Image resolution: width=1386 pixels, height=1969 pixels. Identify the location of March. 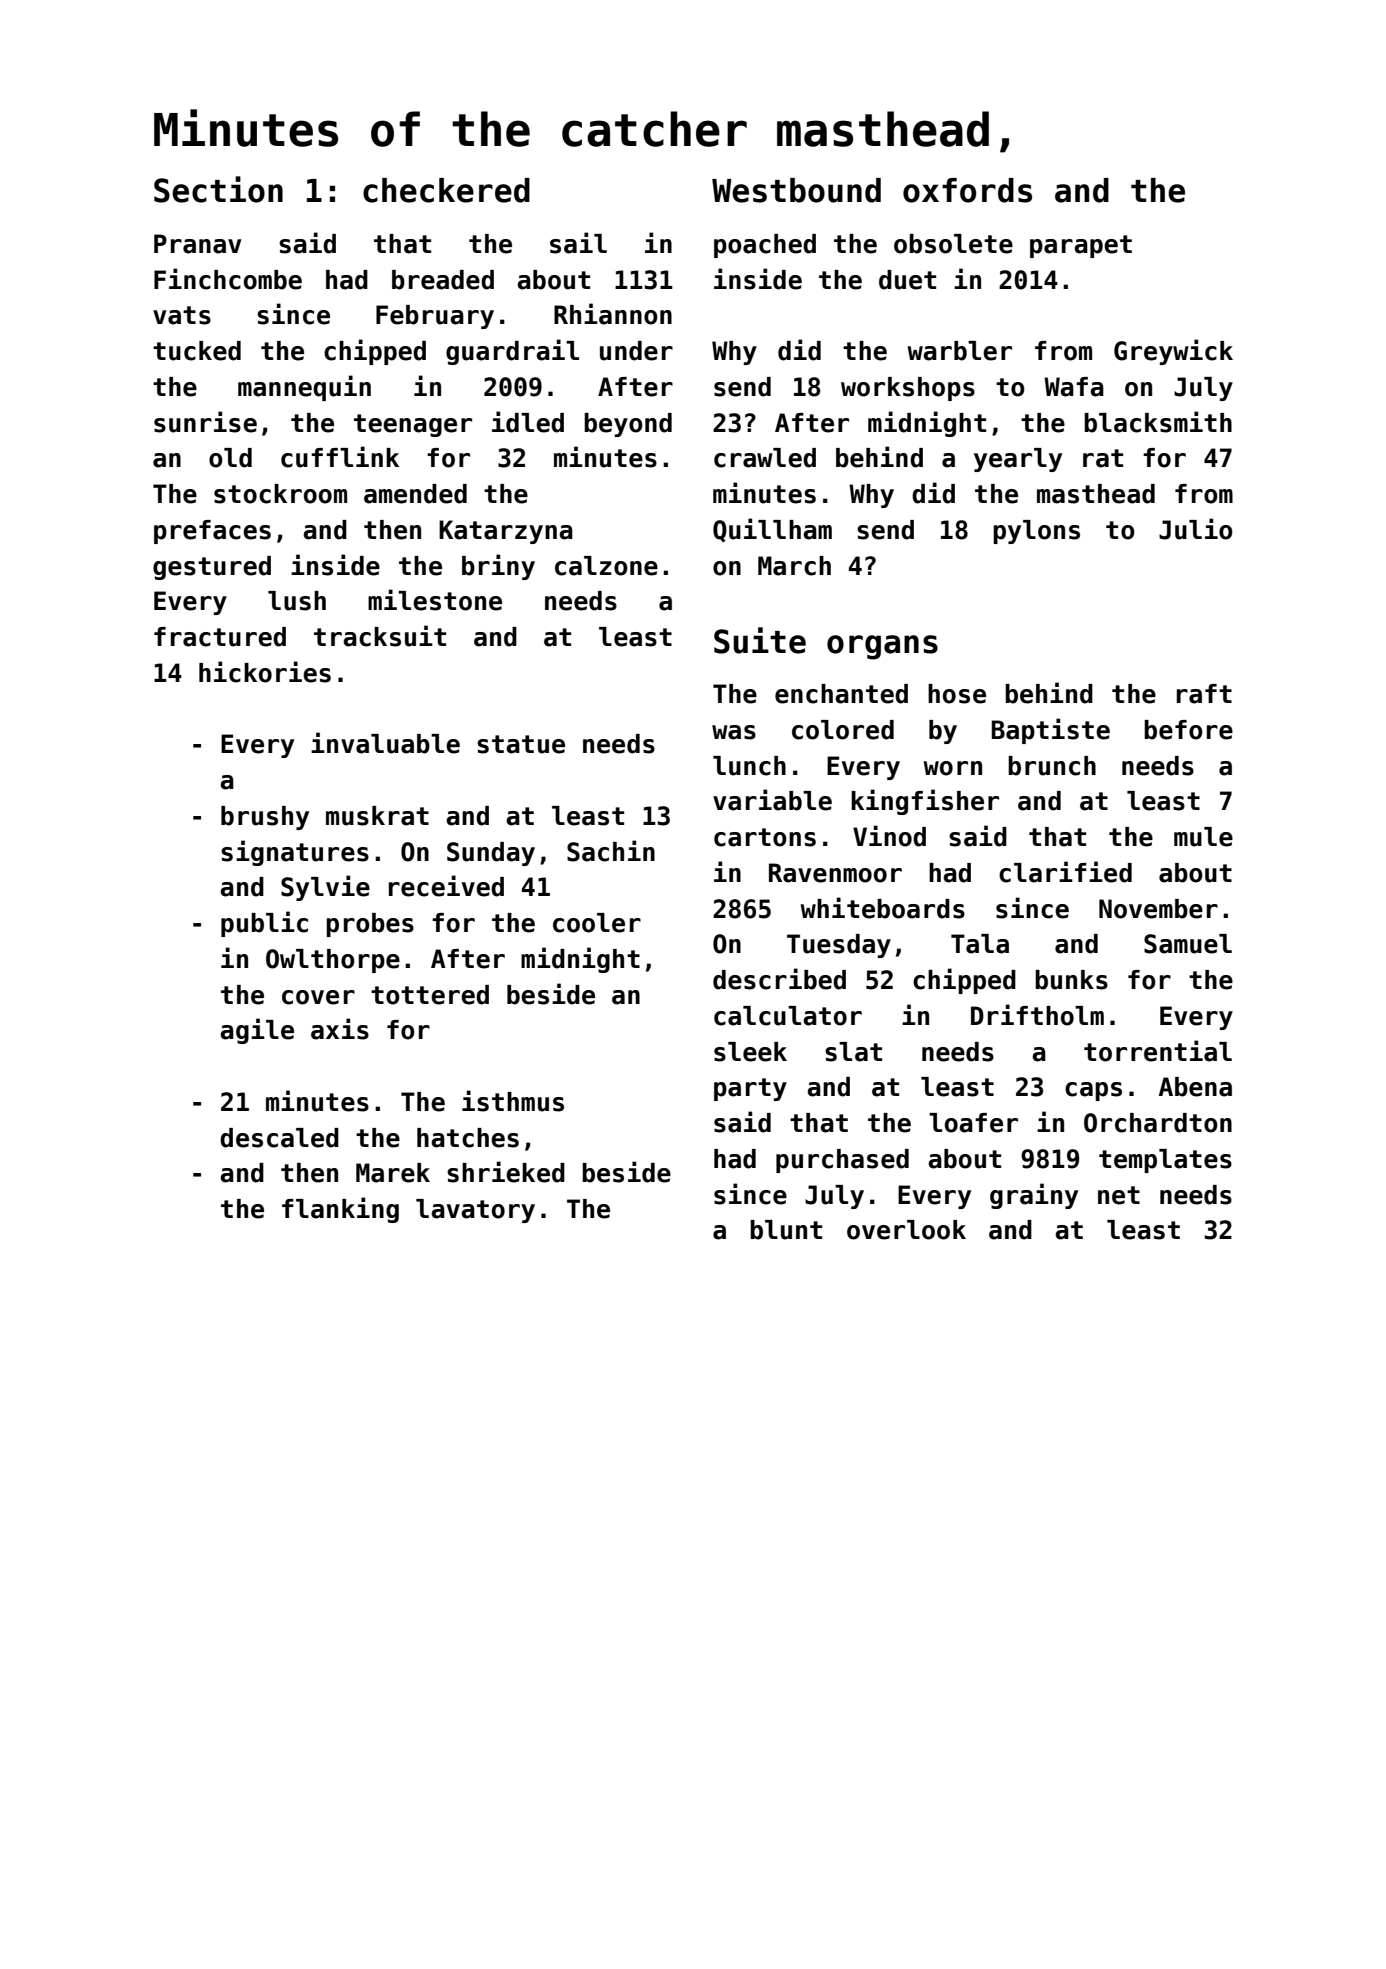
(794, 566).
